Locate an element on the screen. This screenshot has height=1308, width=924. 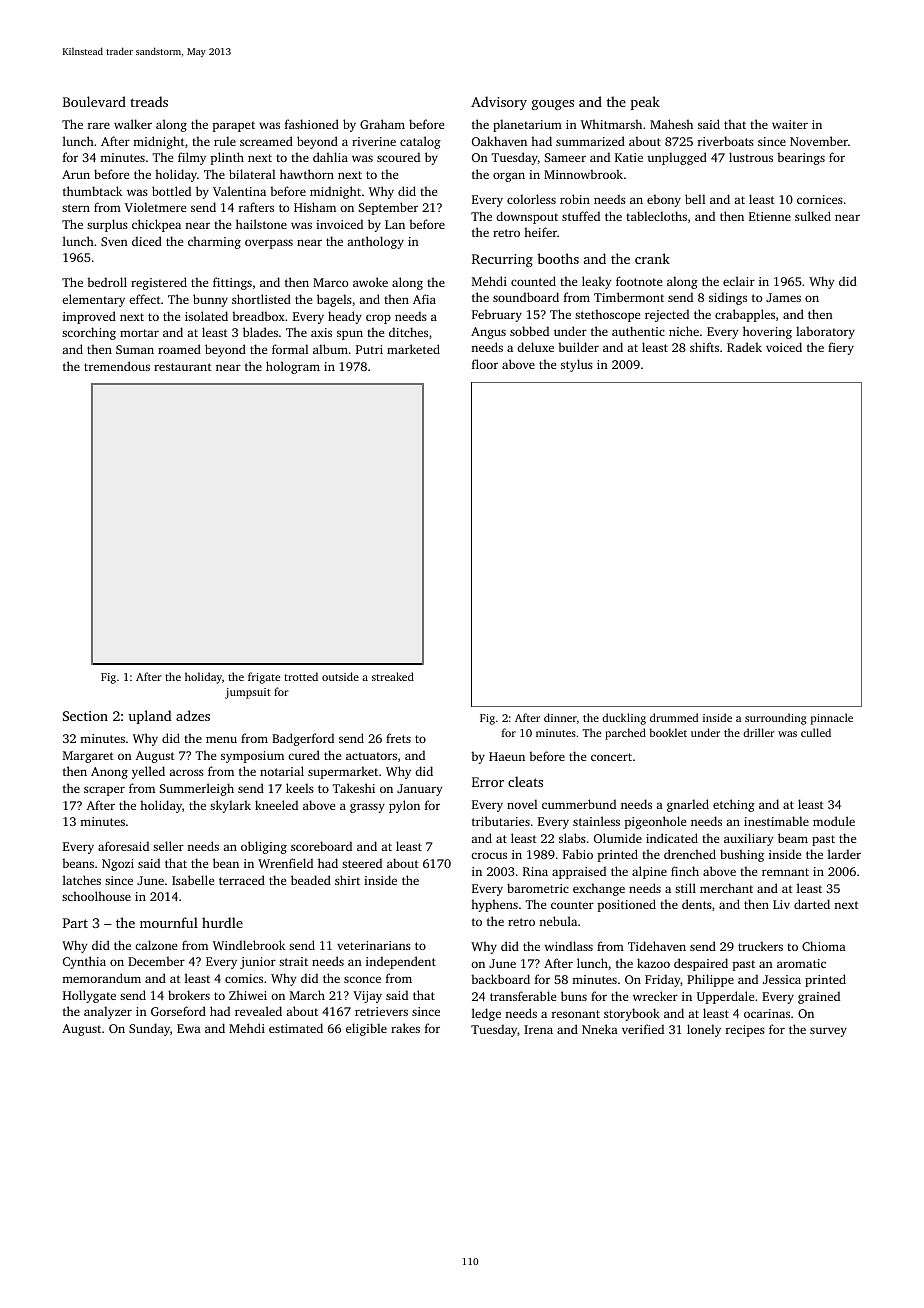
waiter is located at coordinates (790, 124).
